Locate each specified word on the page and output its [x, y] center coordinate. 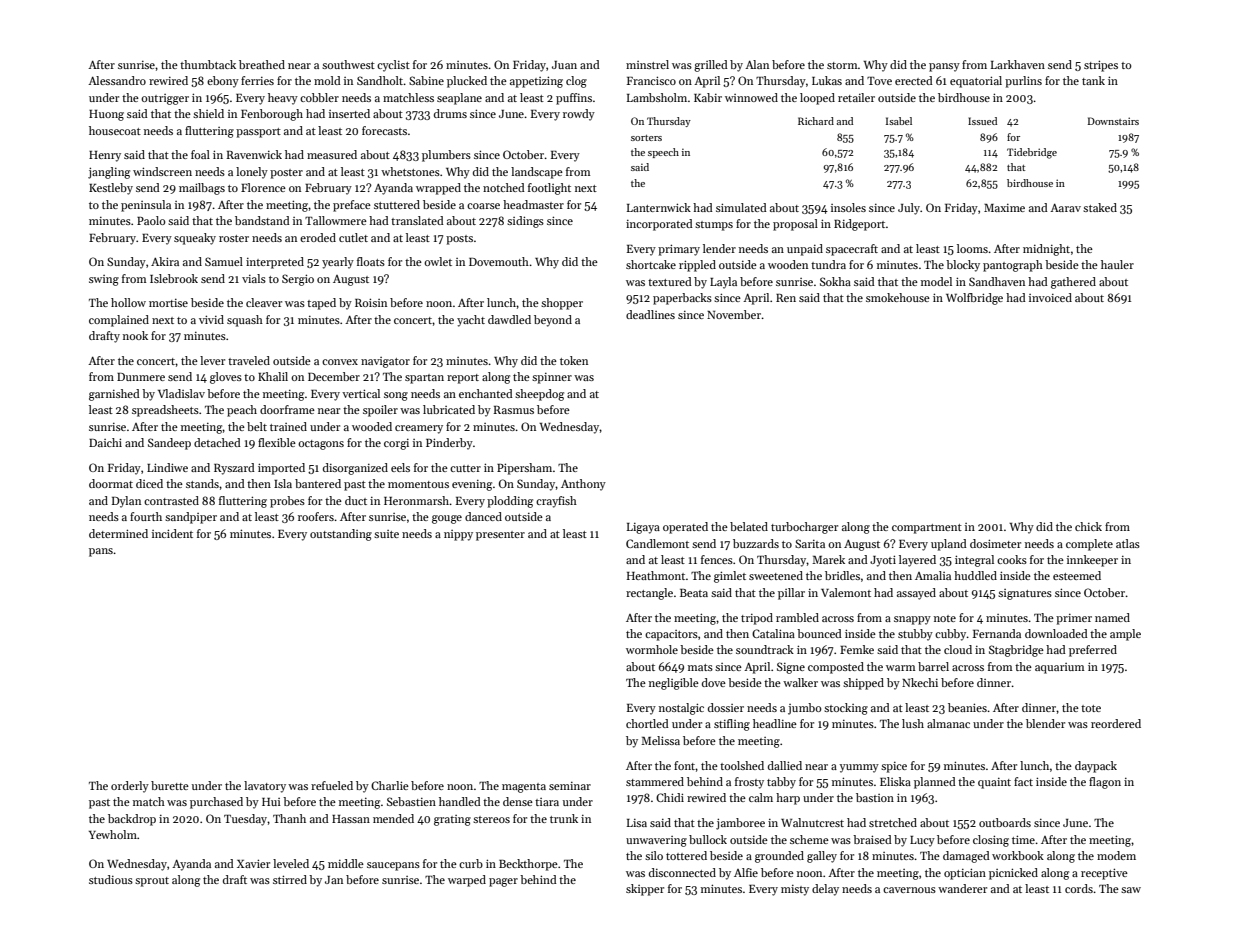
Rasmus [514, 410]
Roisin [371, 302]
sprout [152, 882]
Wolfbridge [974, 299]
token [574, 360]
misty [795, 890]
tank [1093, 80]
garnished [114, 395]
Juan [564, 65]
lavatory [265, 787]
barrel [933, 666]
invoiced [1050, 297]
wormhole [652, 649]
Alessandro [117, 80]
